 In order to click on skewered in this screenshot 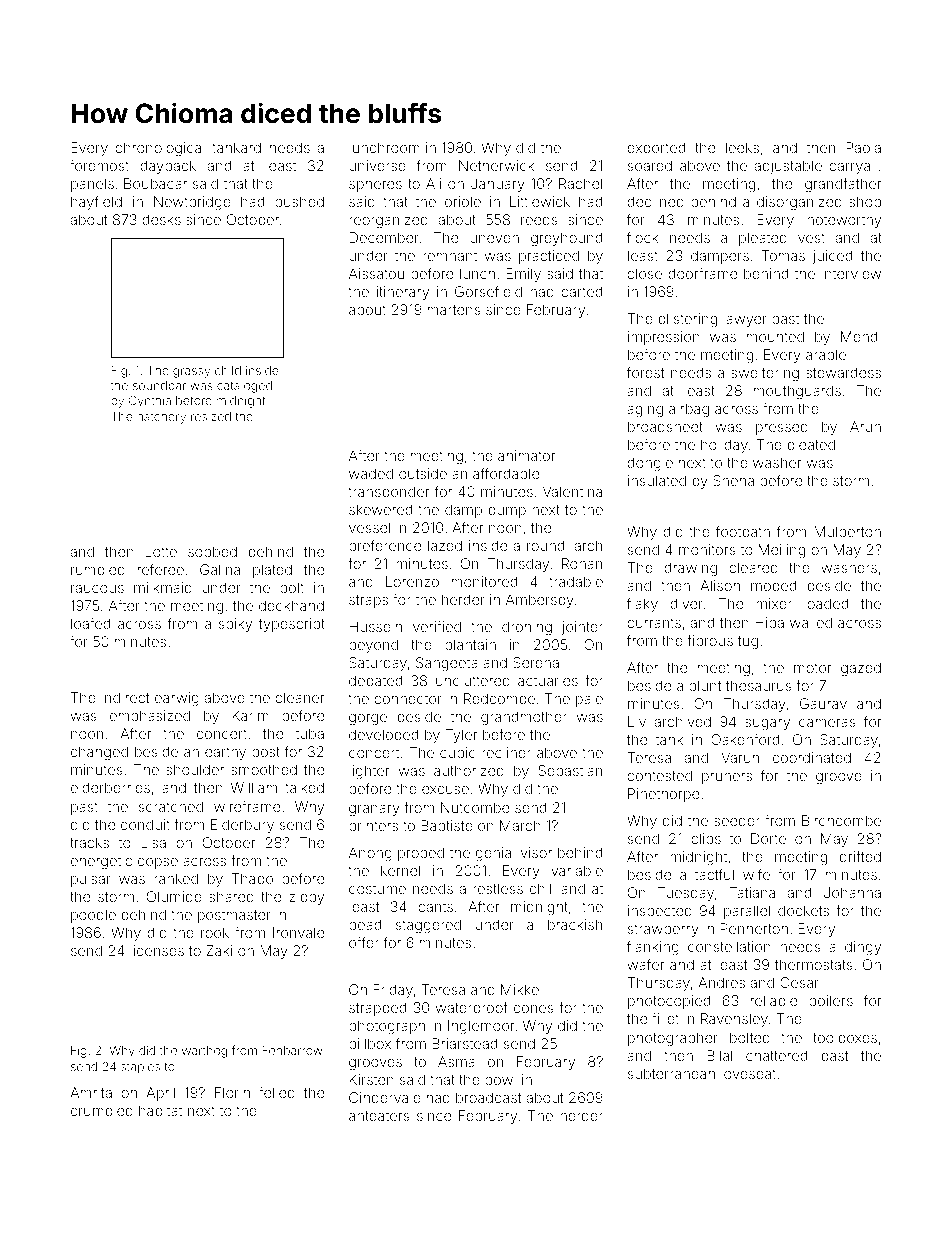, I will do `click(380, 509)`.
